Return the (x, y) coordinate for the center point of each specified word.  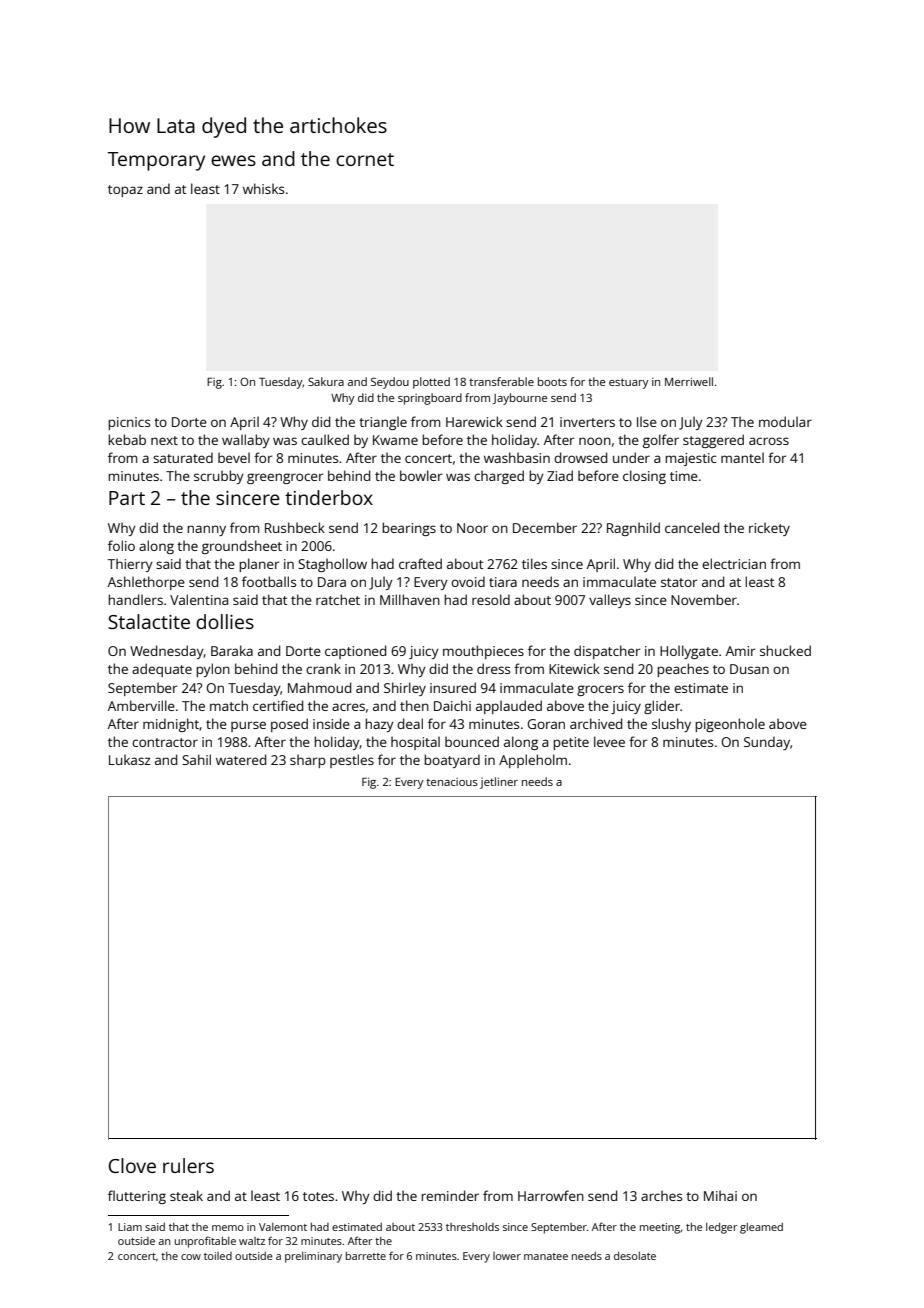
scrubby (219, 477)
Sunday (767, 743)
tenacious (452, 782)
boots (552, 381)
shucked (785, 650)
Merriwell (689, 381)
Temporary (156, 161)
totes (318, 1196)
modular (785, 421)
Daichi (452, 705)
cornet (365, 159)
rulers (188, 1165)
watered (241, 759)
